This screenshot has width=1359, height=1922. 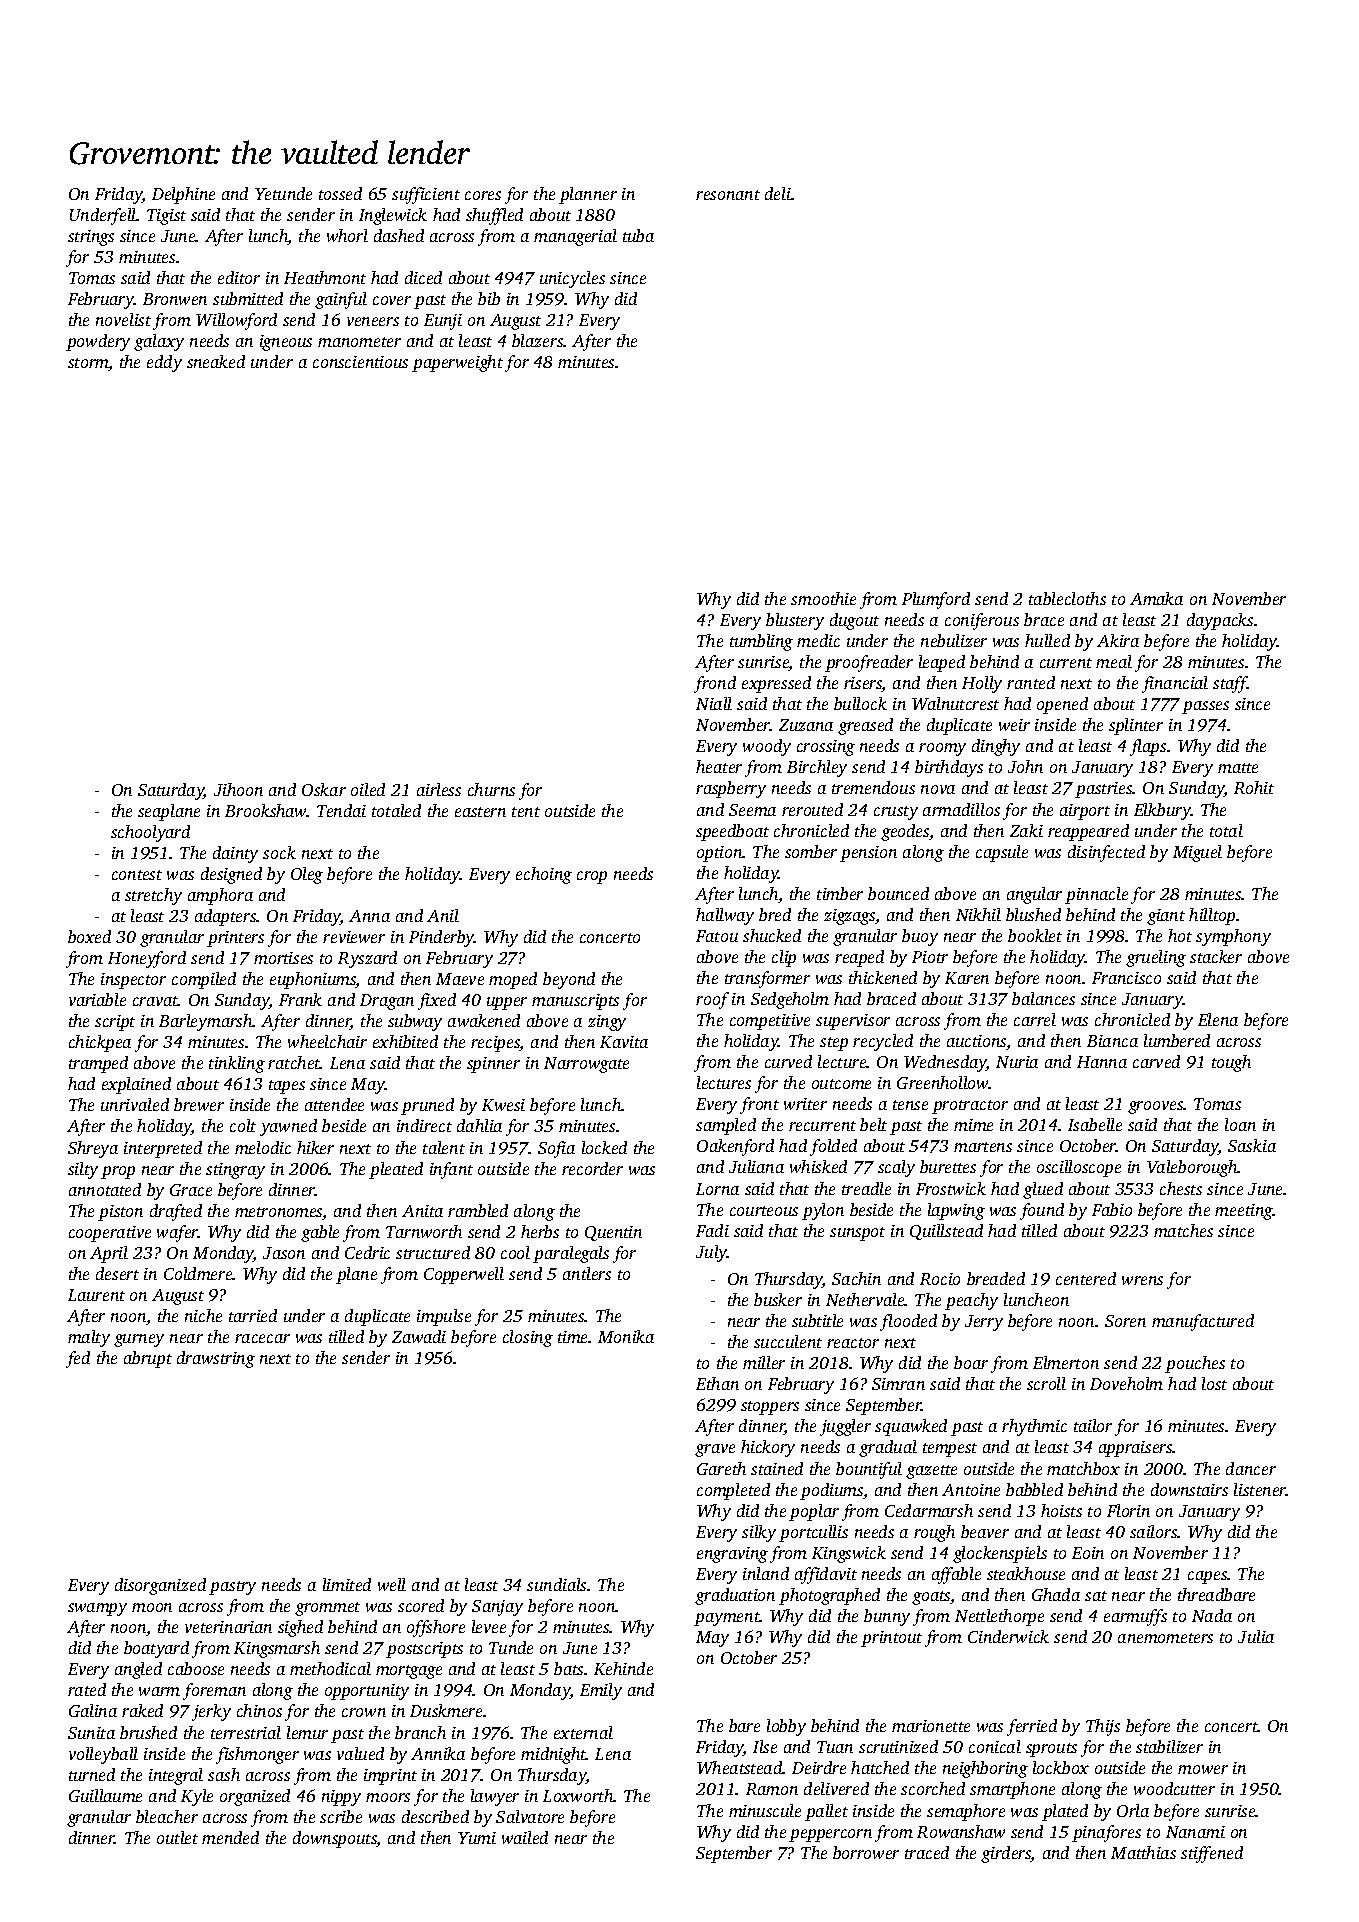 What do you see at coordinates (340, 193) in the screenshot?
I see `tossed` at bounding box center [340, 193].
